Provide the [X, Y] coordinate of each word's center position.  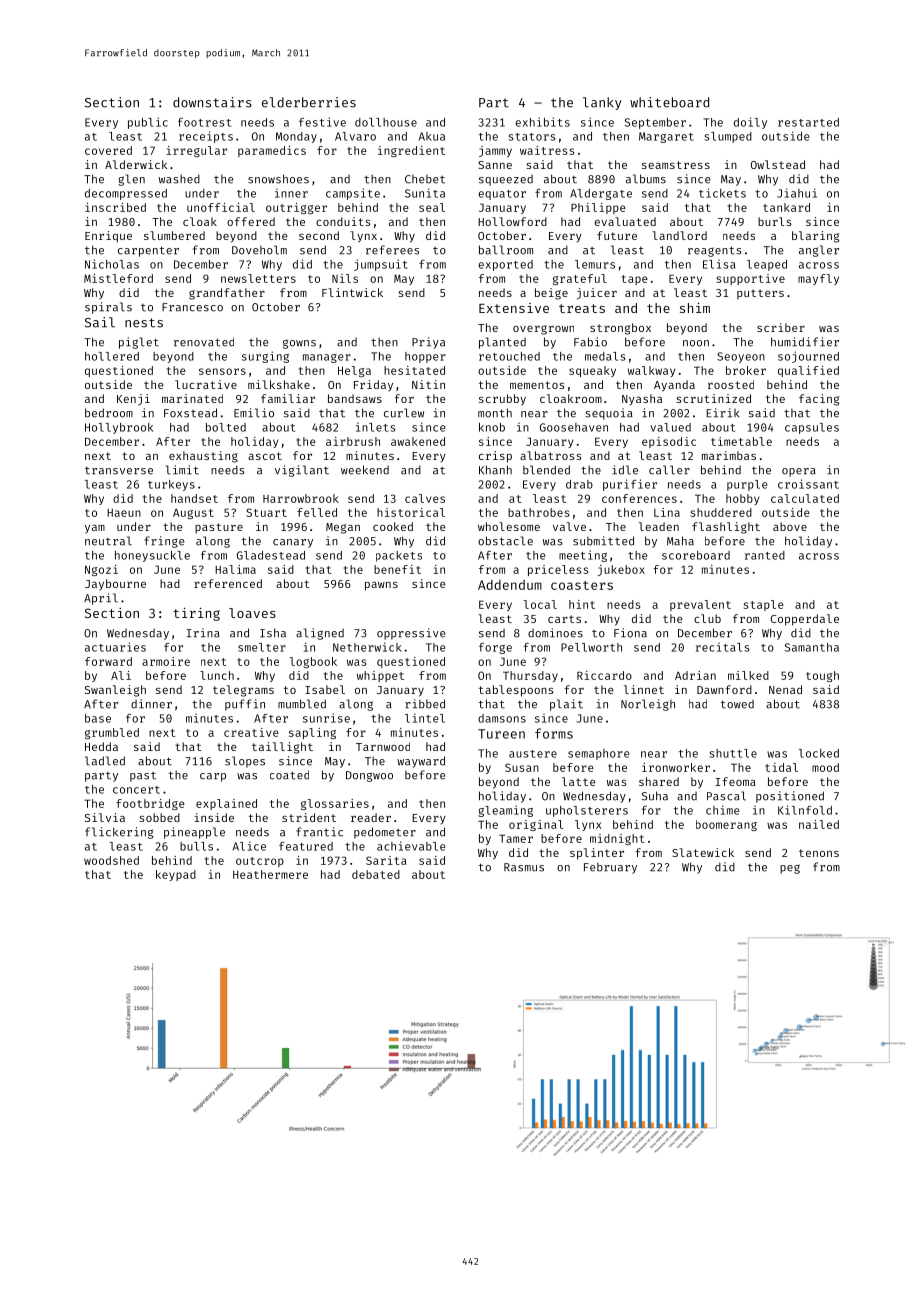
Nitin [428, 384]
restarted [808, 122]
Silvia [105, 817]
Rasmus [524, 867]
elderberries [309, 102]
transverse [119, 471]
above [790, 526]
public [148, 123]
